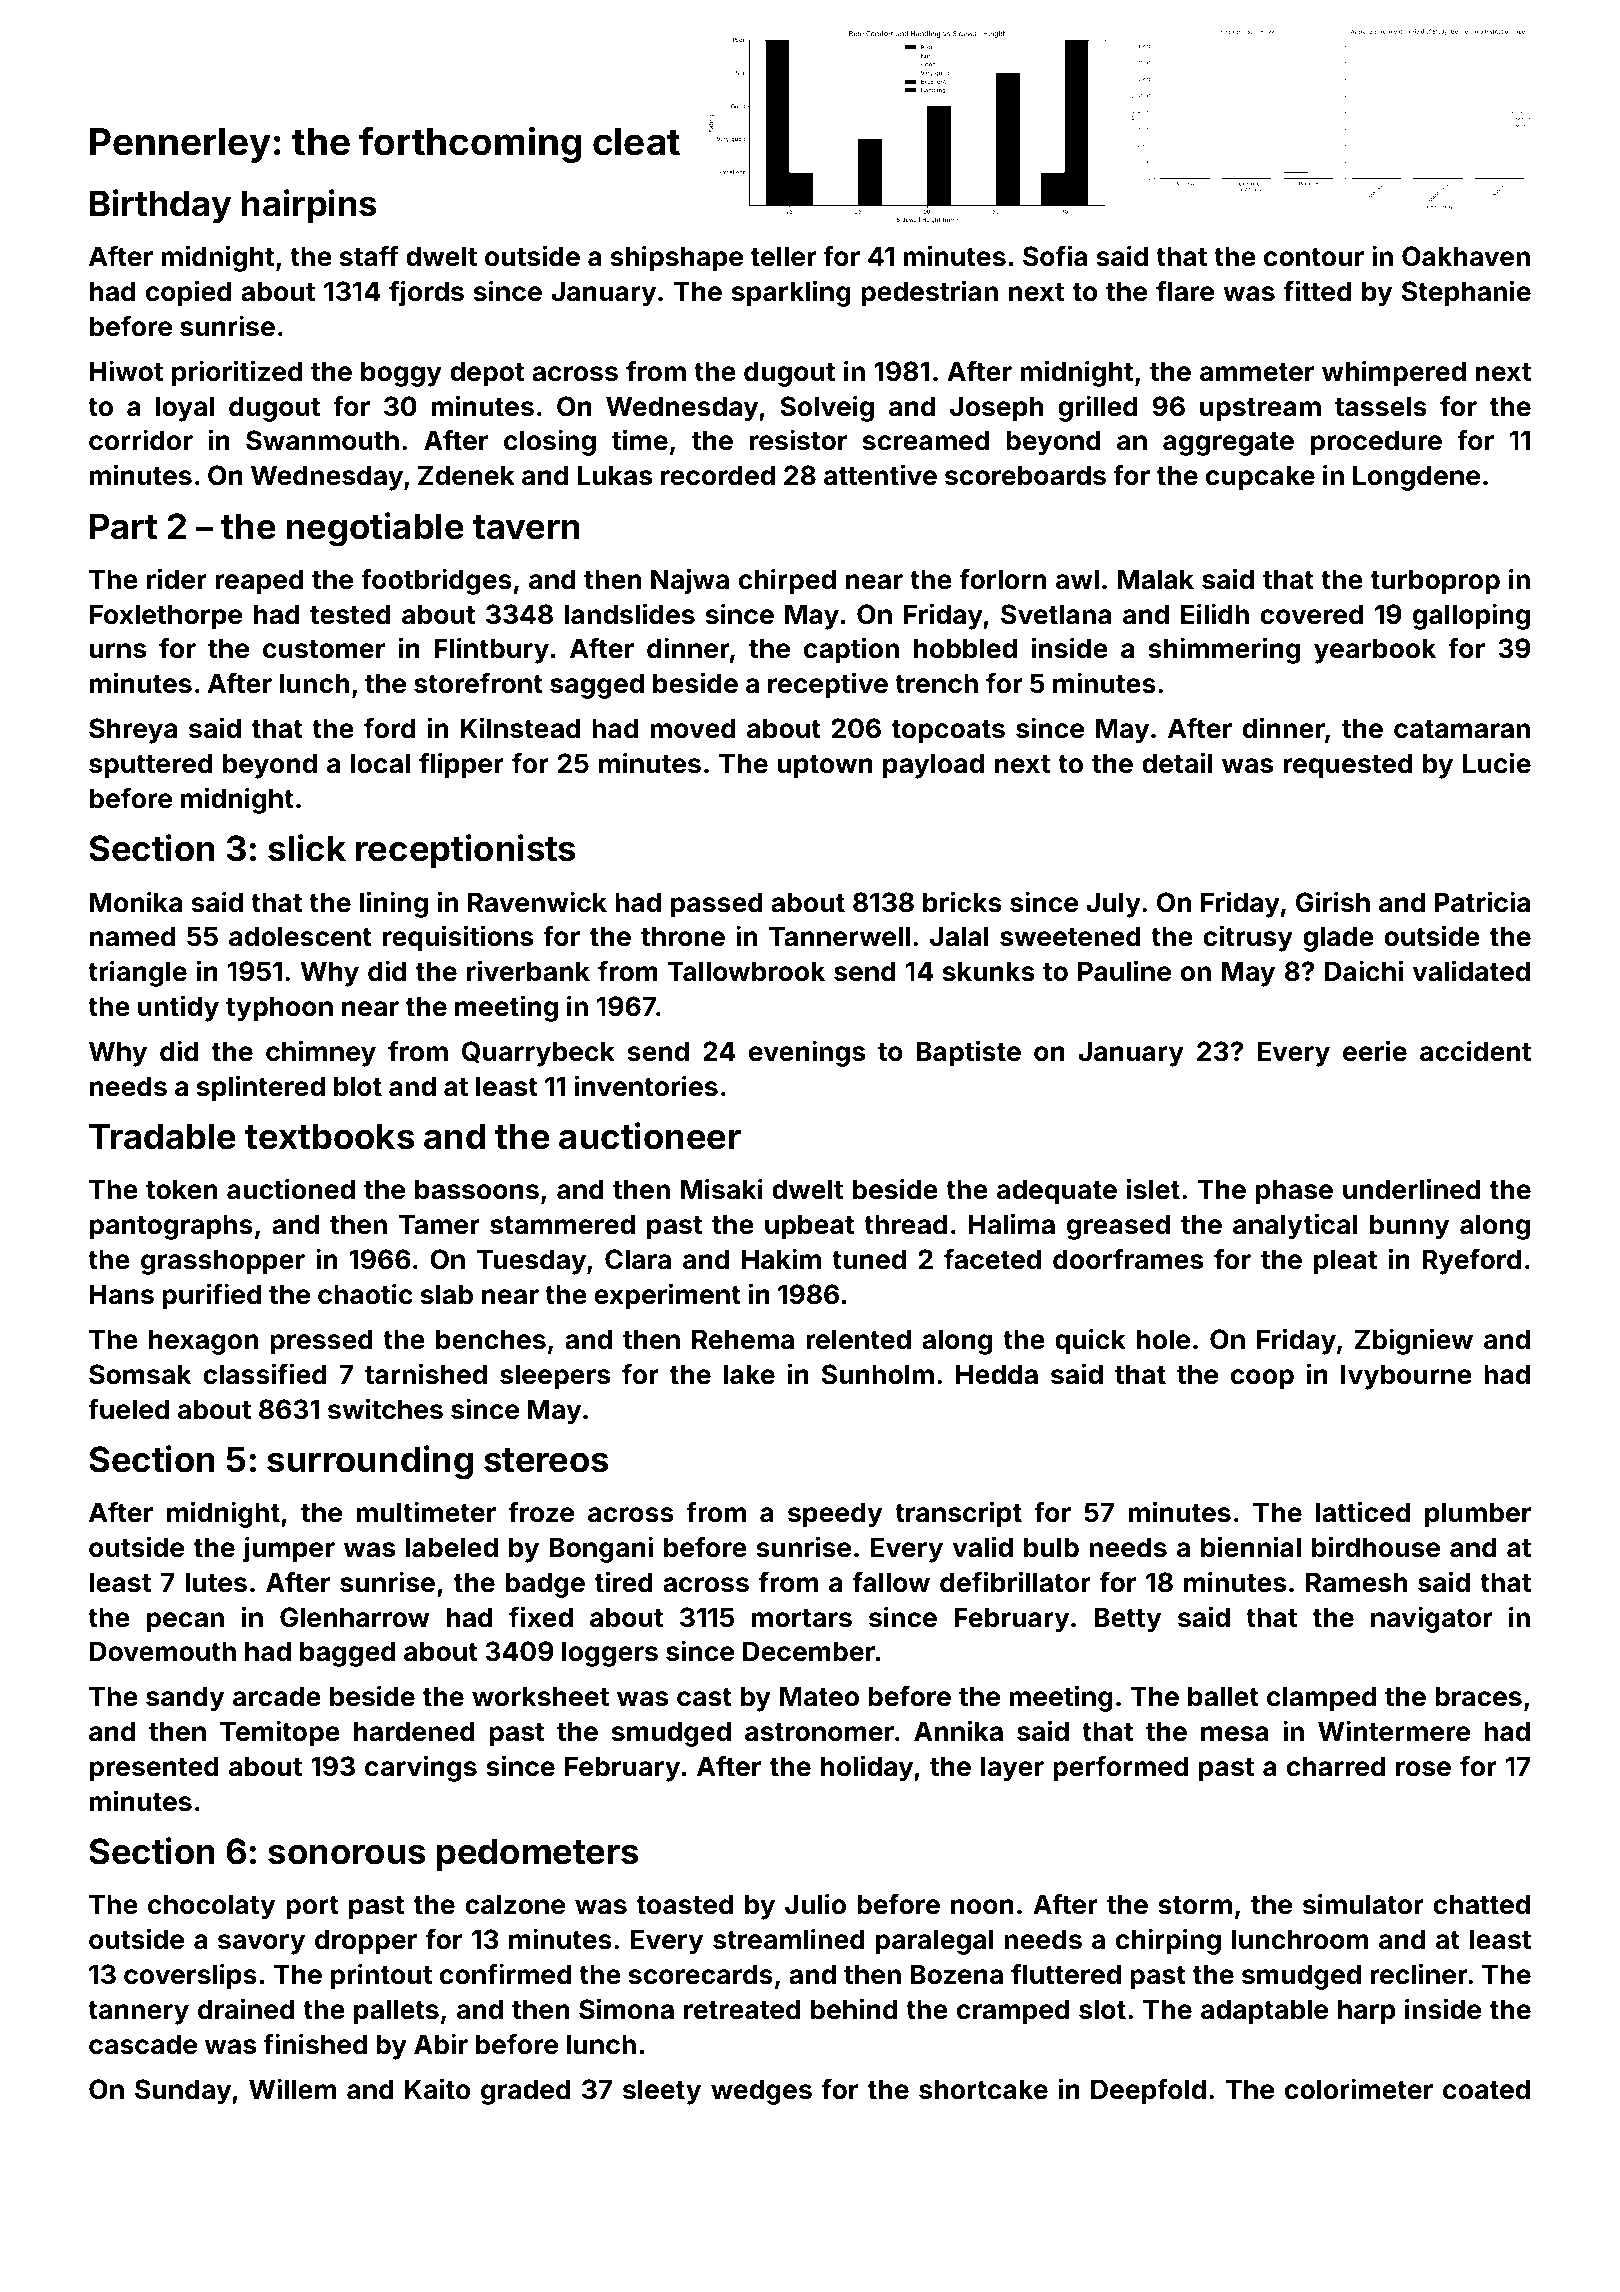 Image resolution: width=1620 pixels, height=2292 pixels. I want to click on jumper, so click(289, 1549).
